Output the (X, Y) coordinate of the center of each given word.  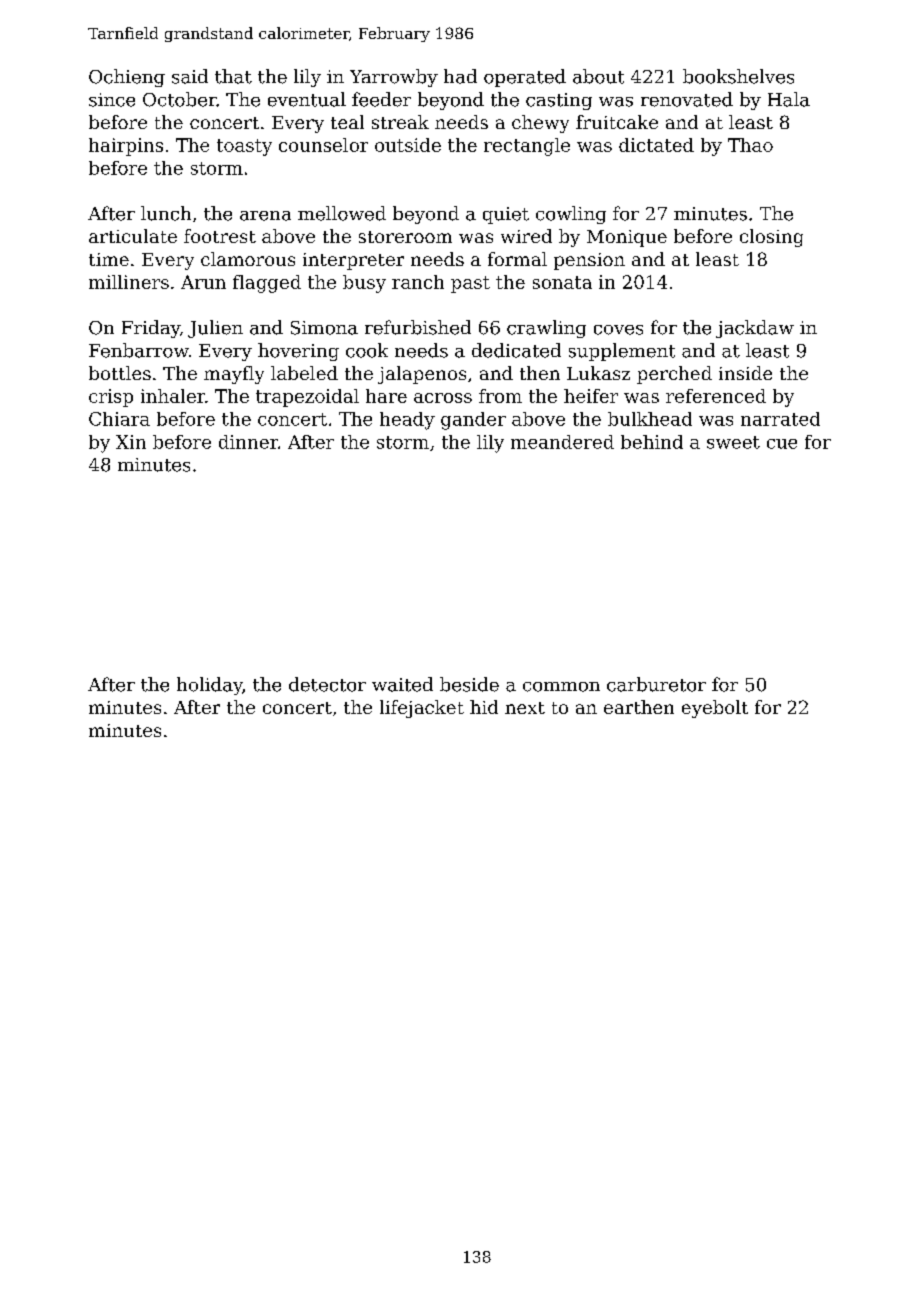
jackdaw (755, 329)
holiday (209, 686)
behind (652, 442)
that (233, 76)
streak (400, 122)
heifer (591, 396)
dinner (248, 442)
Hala (789, 99)
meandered (562, 442)
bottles (120, 373)
